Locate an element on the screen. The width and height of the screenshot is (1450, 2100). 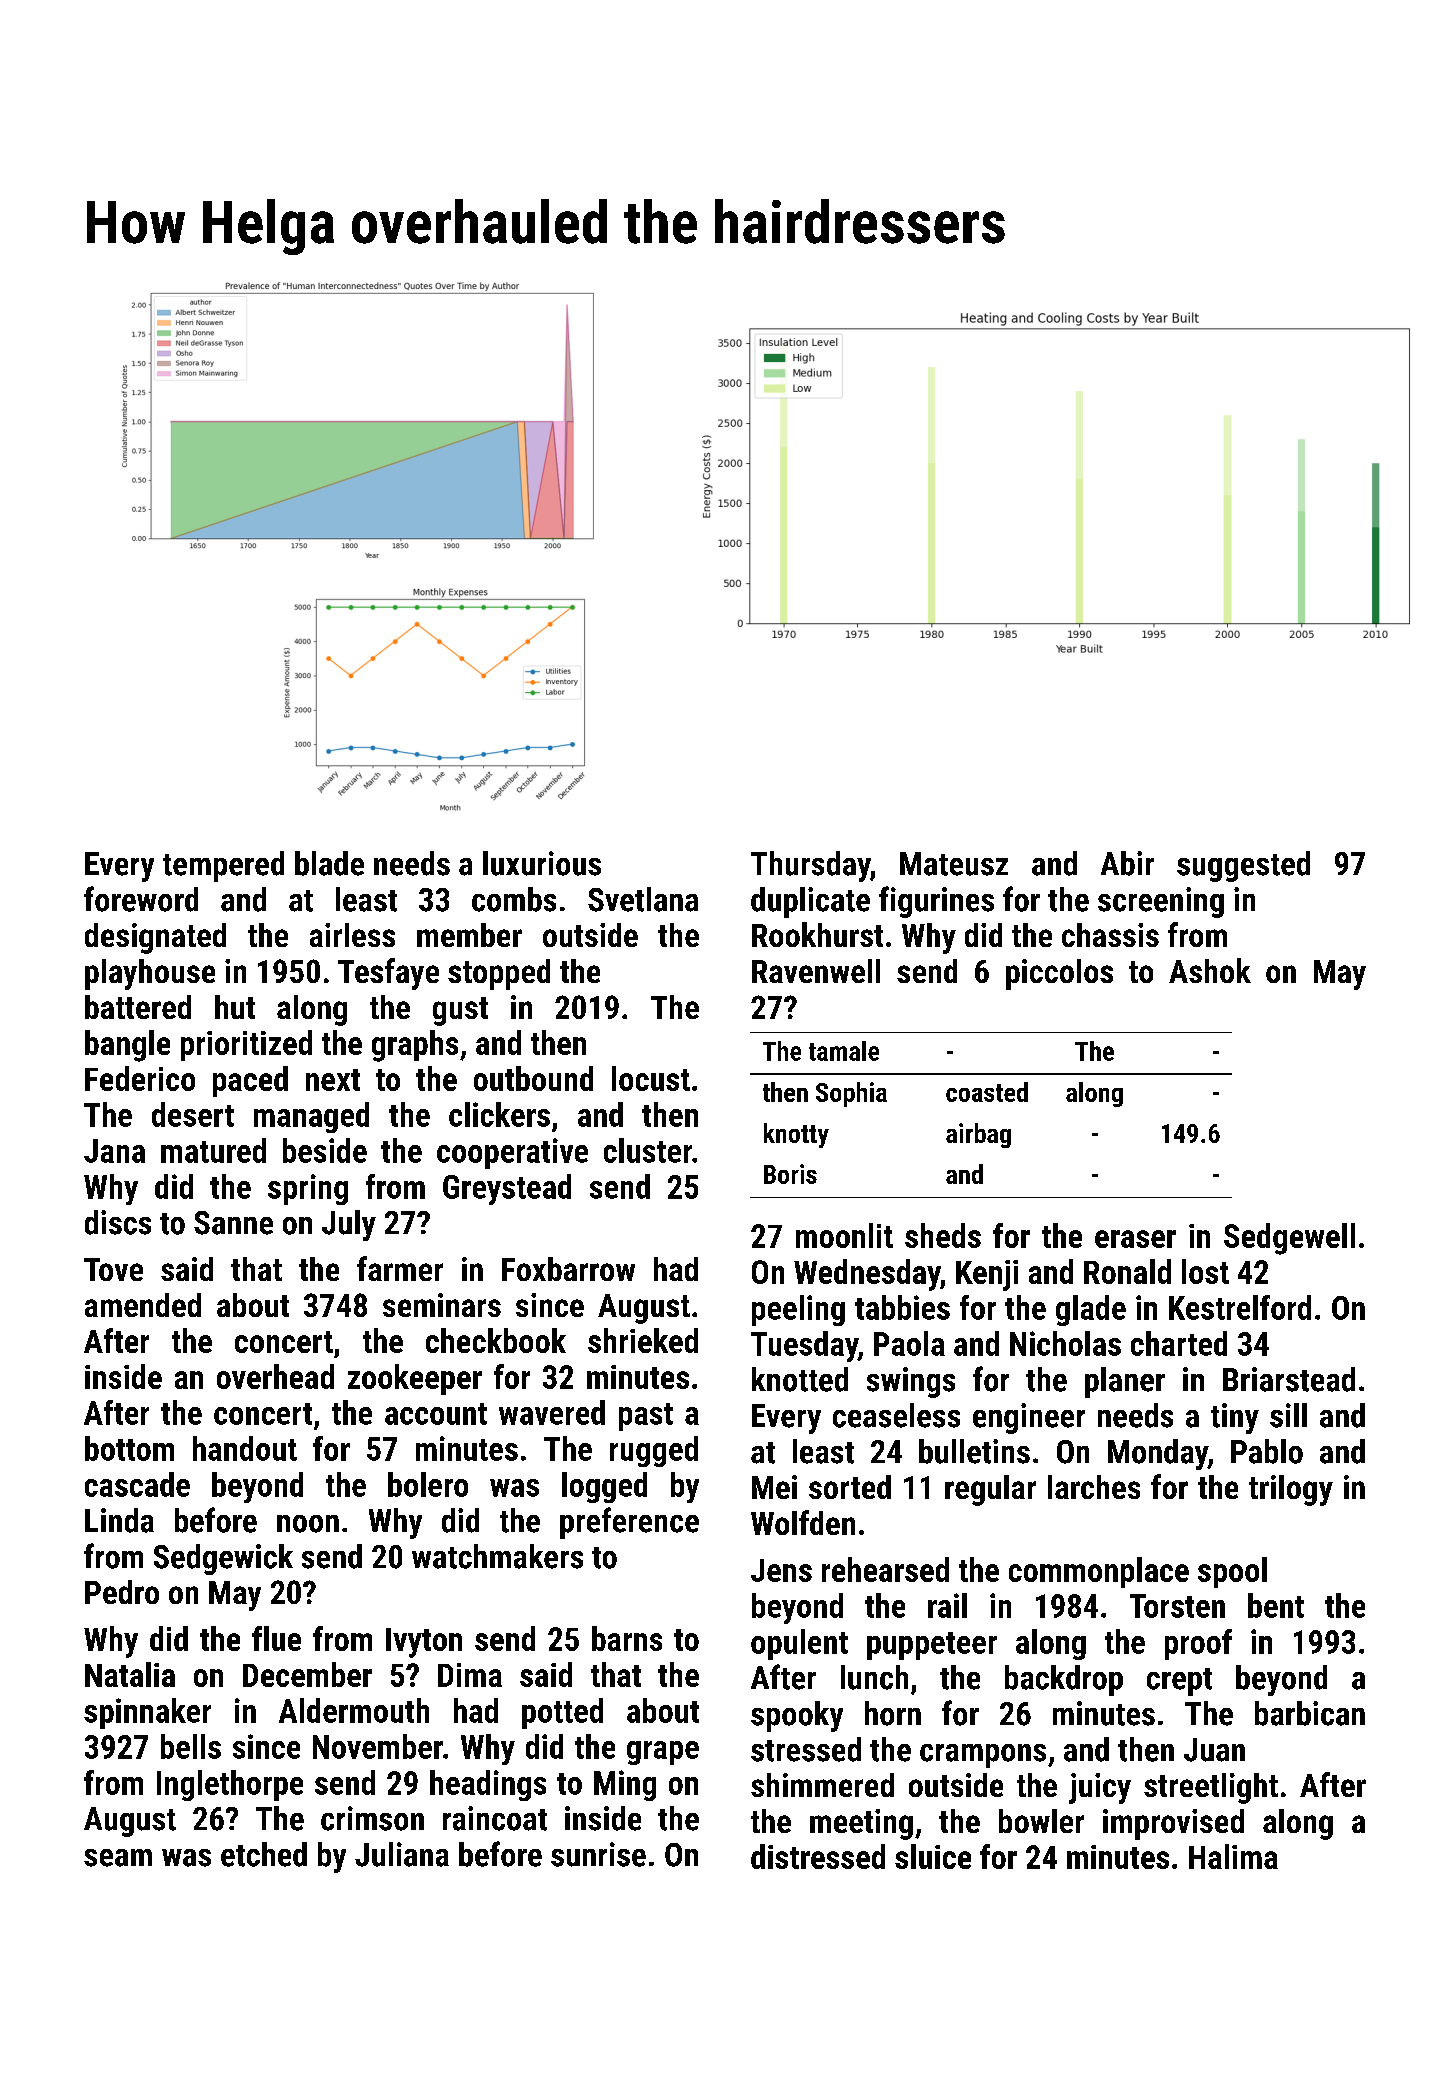
Pedro is located at coordinates (122, 1592).
